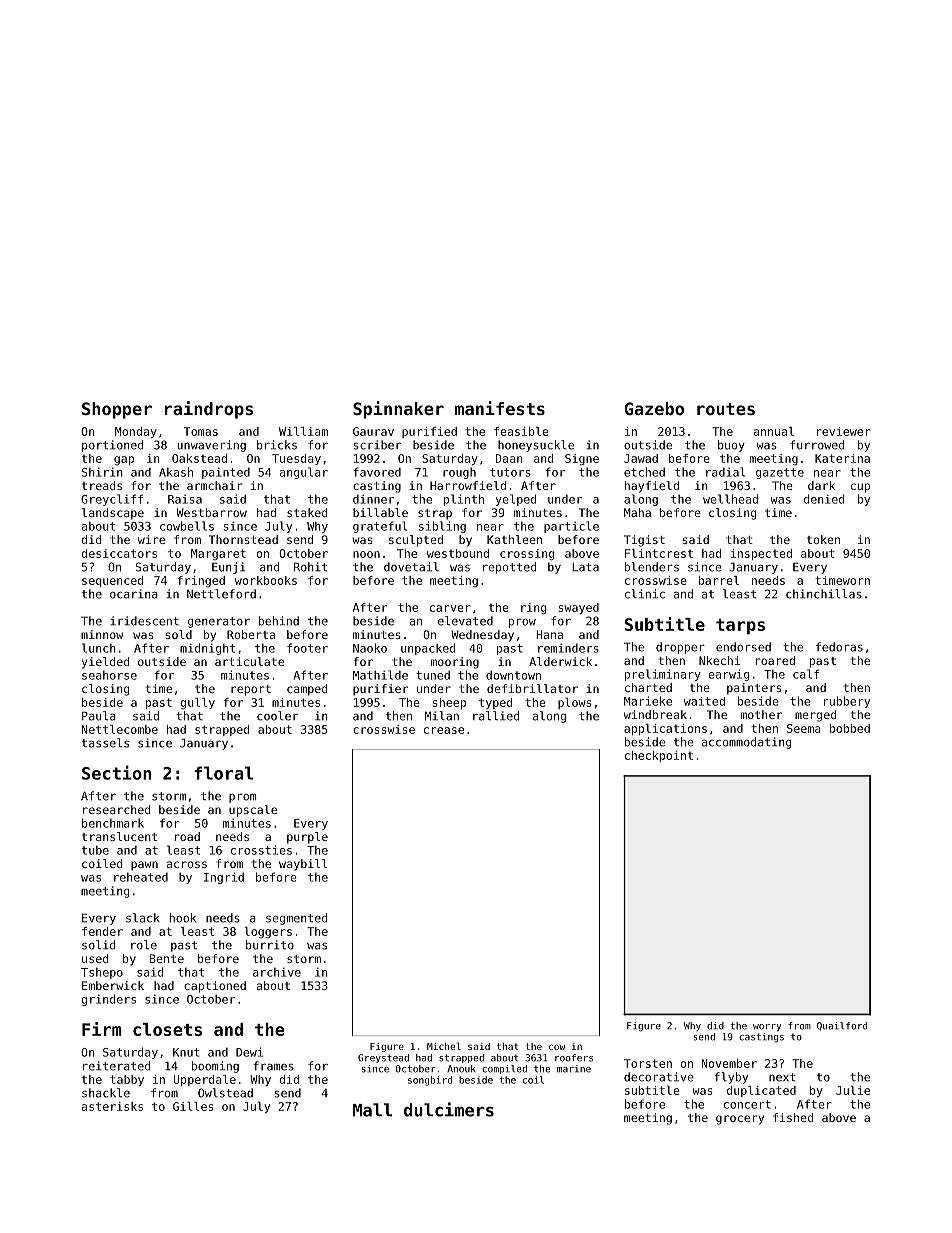 This screenshot has width=952, height=1233. Describe the element at coordinates (659, 756) in the screenshot. I see `checkpoint` at that location.
